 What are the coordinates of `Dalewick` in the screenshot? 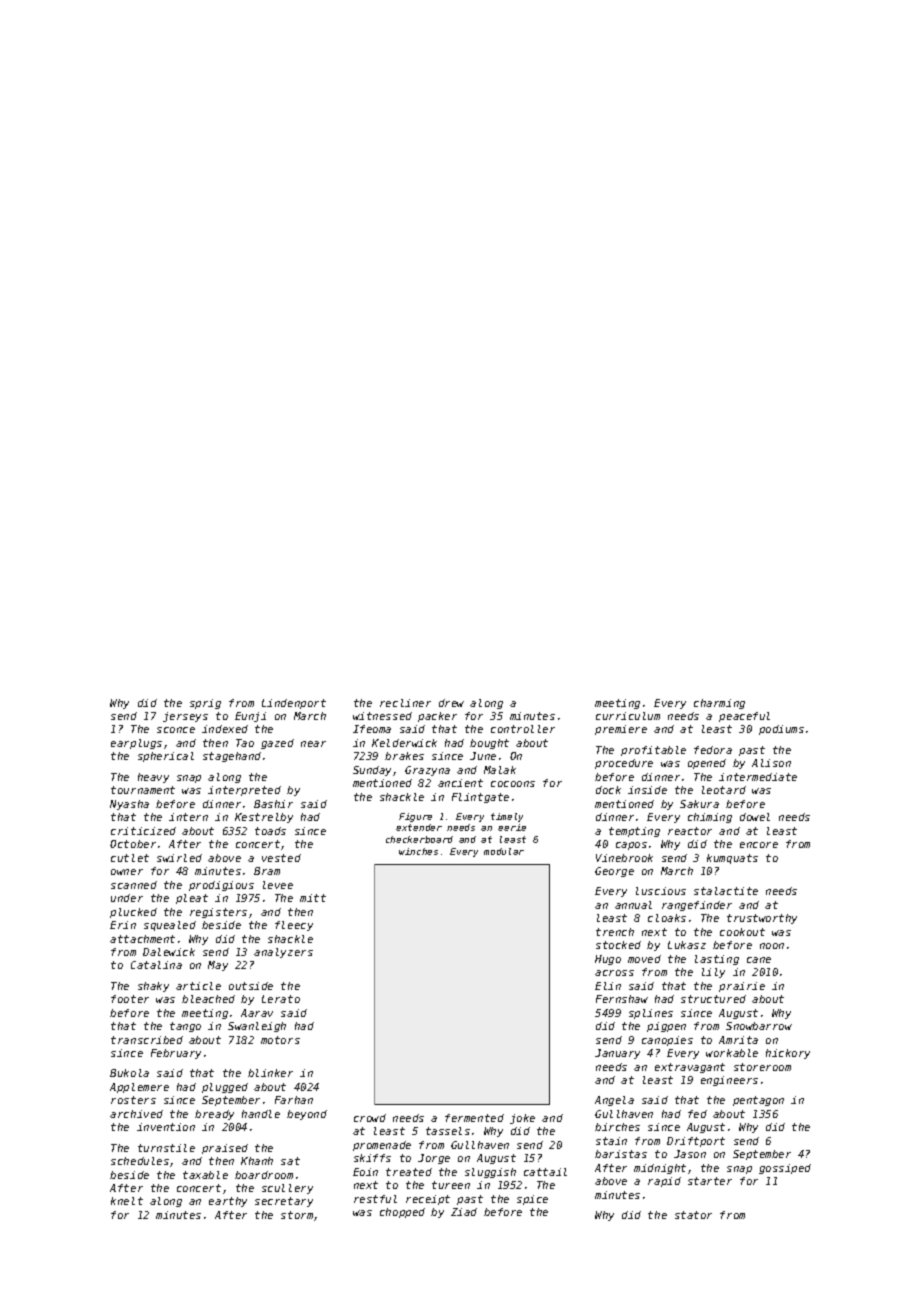 It's located at (169, 952).
